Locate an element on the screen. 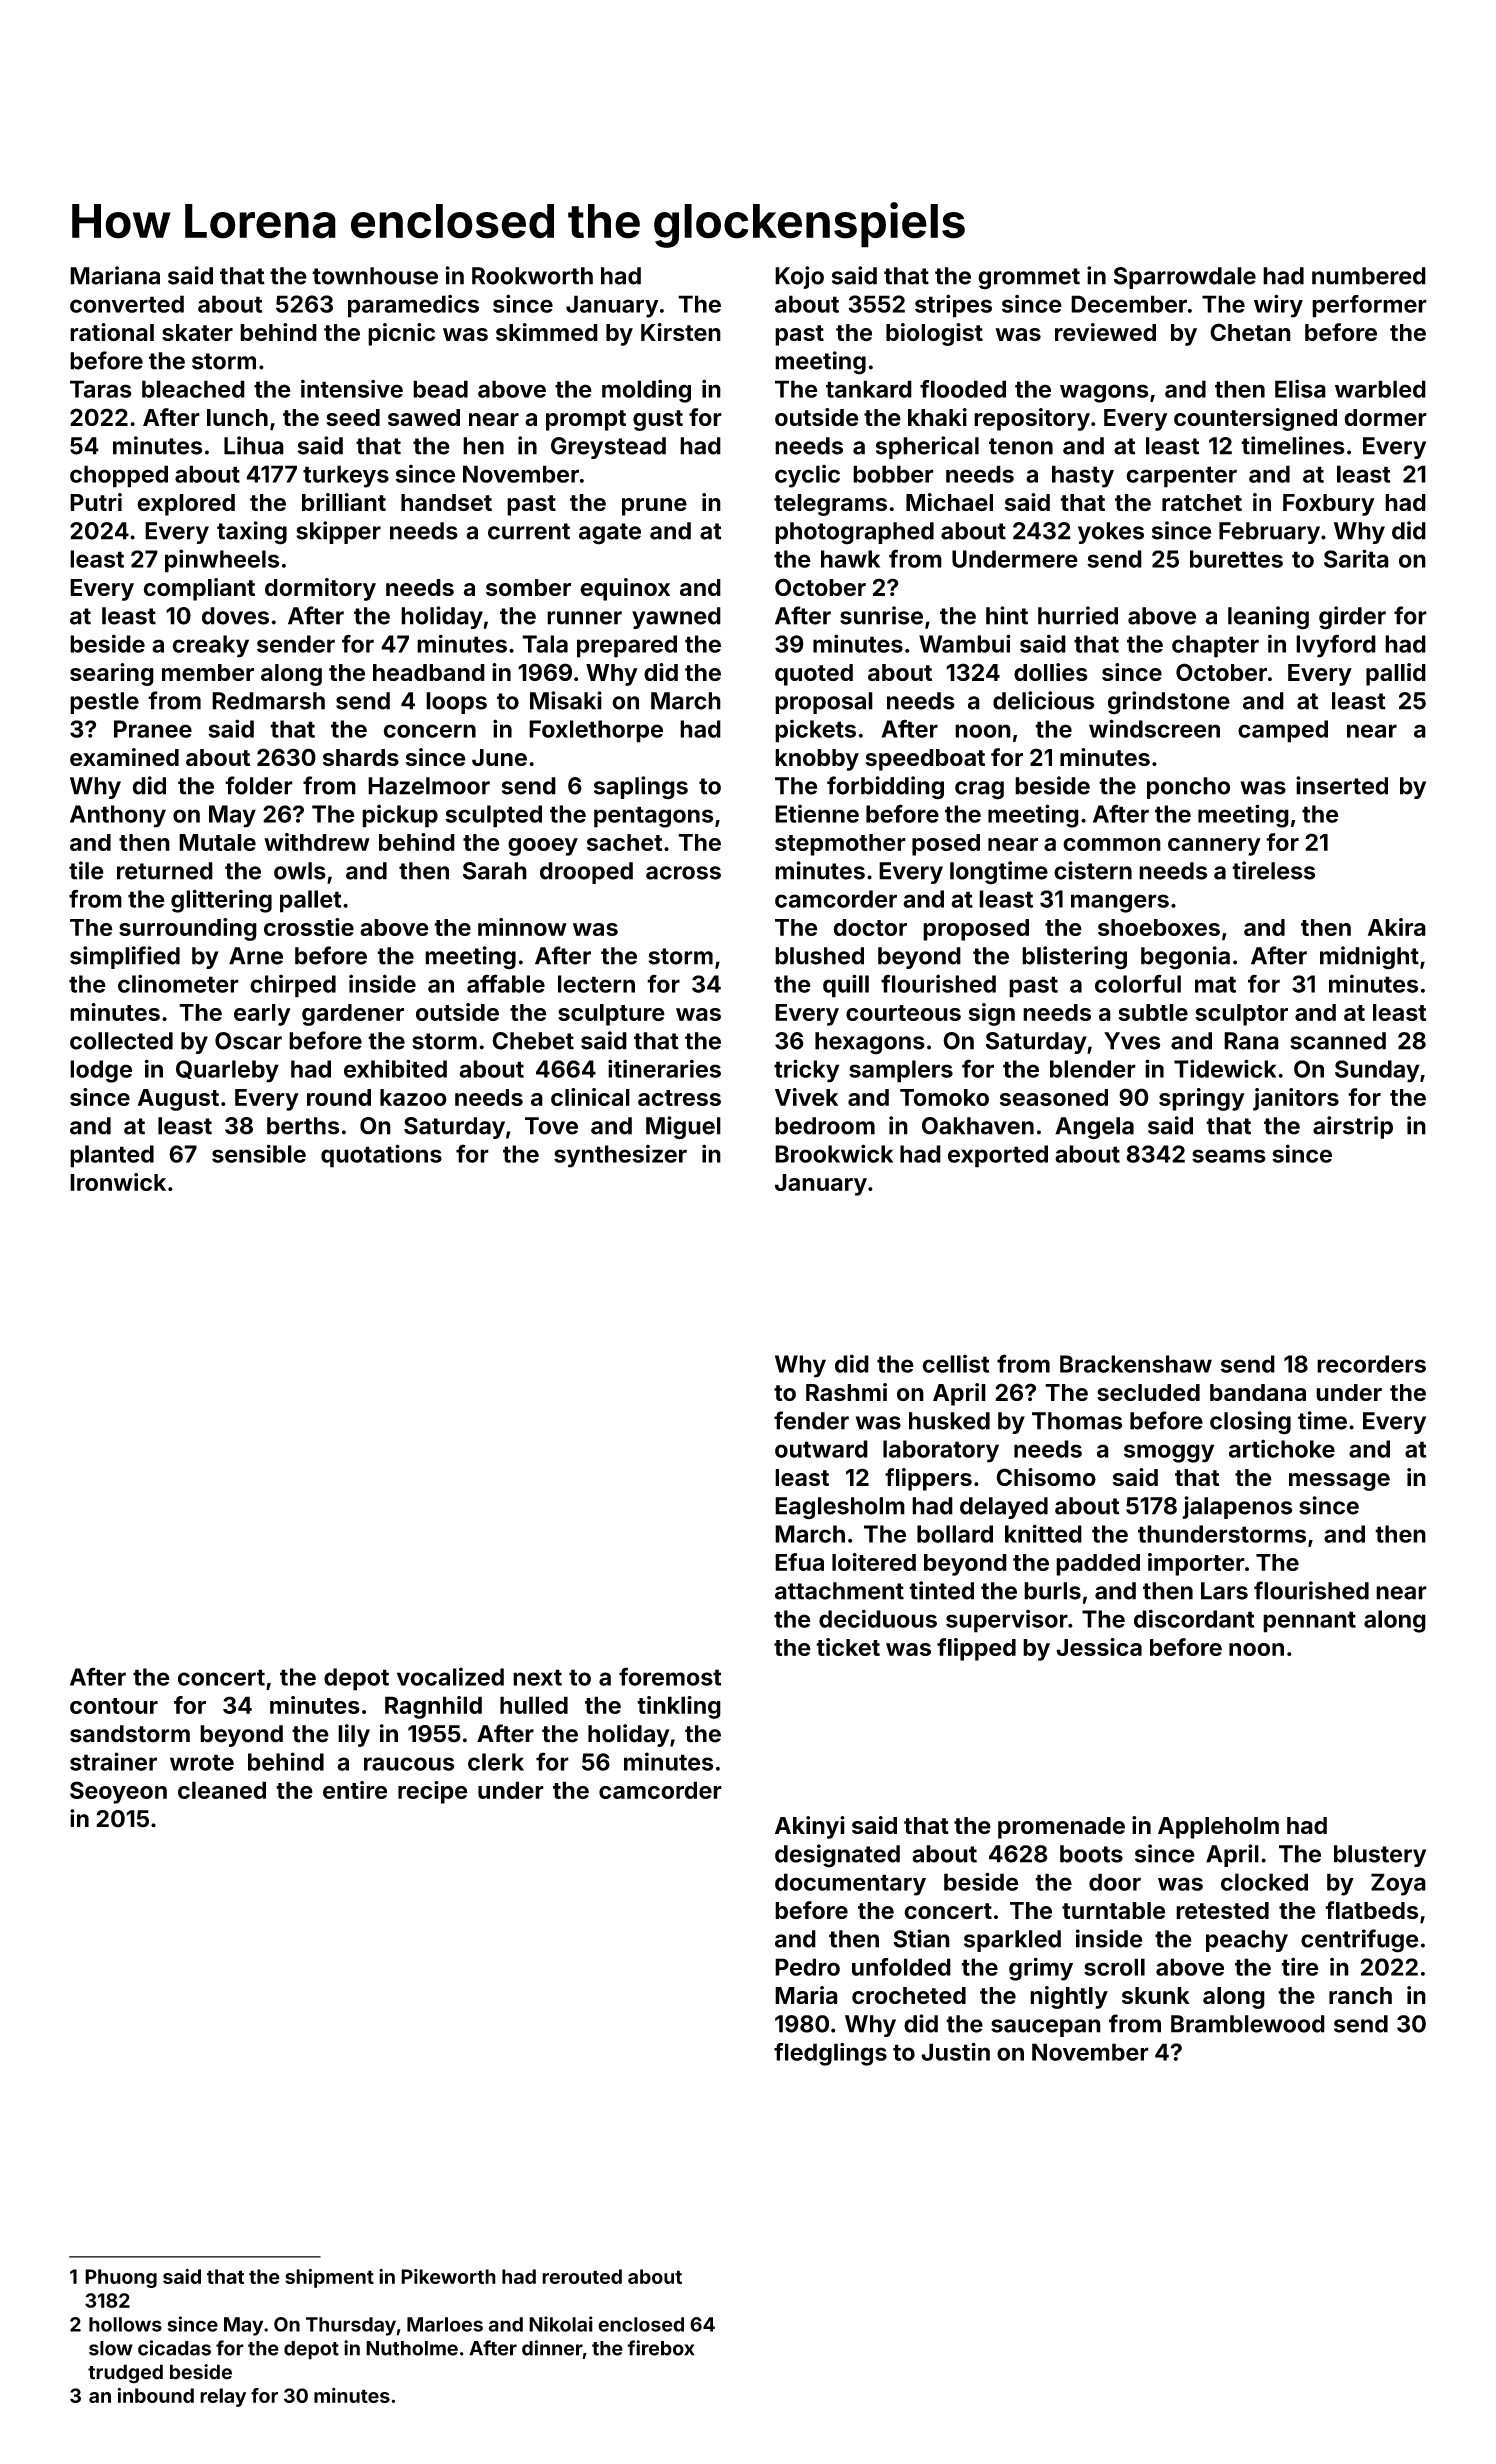  converted is located at coordinates (127, 304).
